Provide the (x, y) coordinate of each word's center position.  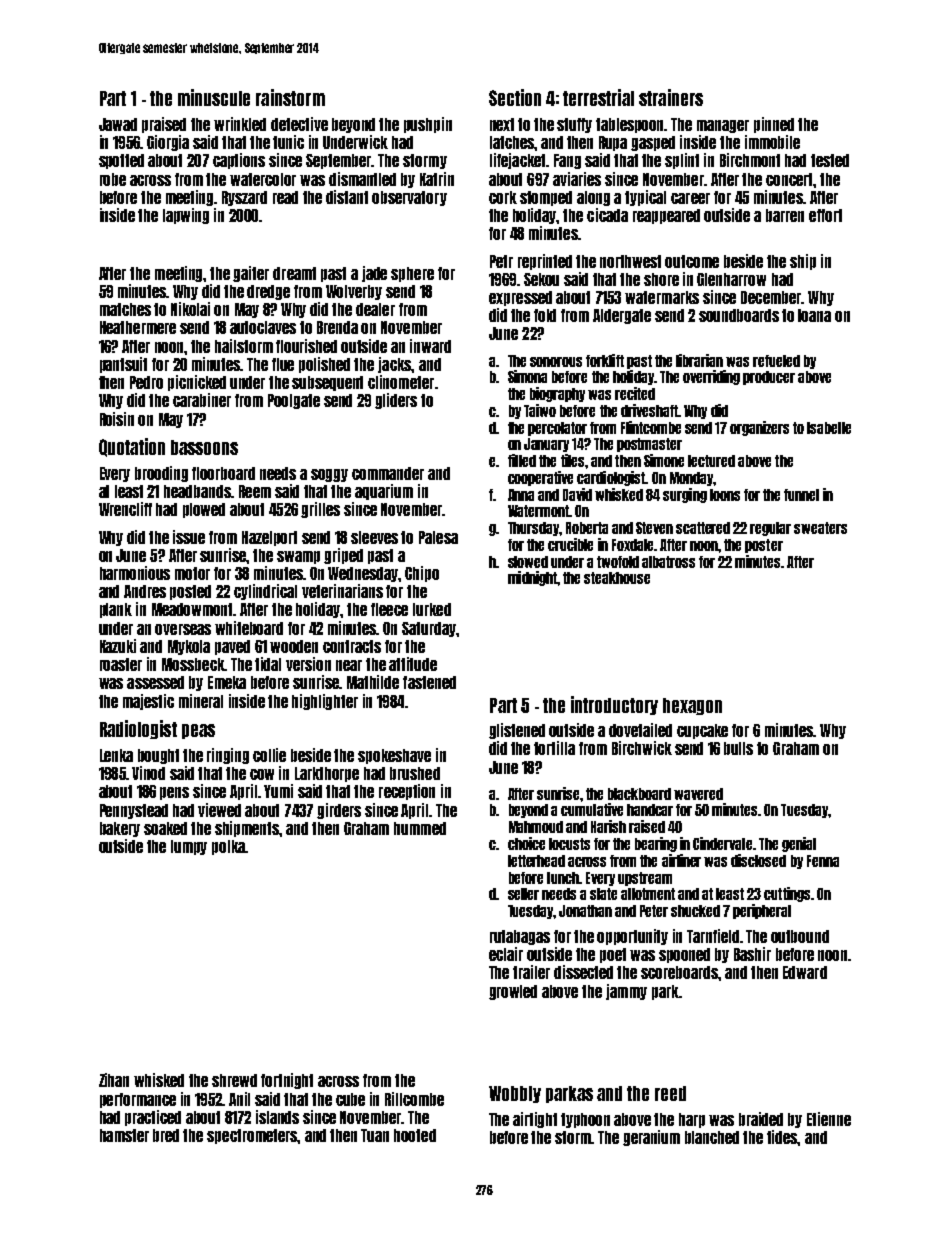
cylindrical (265, 592)
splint (682, 161)
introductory (614, 705)
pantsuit (123, 365)
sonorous (556, 362)
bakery (120, 829)
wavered (698, 794)
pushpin (428, 125)
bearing (656, 844)
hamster (124, 1135)
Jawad (118, 124)
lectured (711, 461)
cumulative (592, 809)
